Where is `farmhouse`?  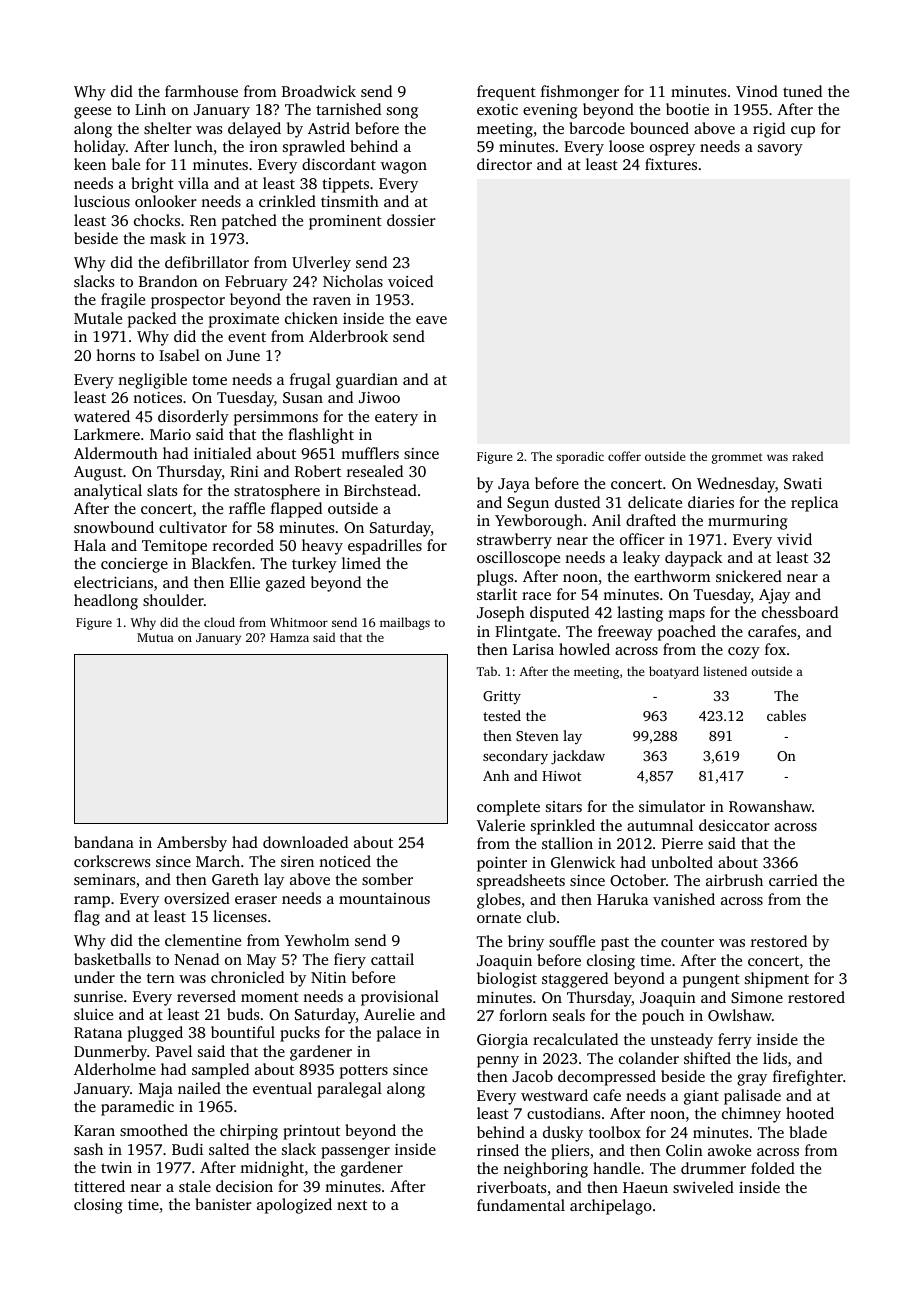
farmhouse is located at coordinates (201, 91).
